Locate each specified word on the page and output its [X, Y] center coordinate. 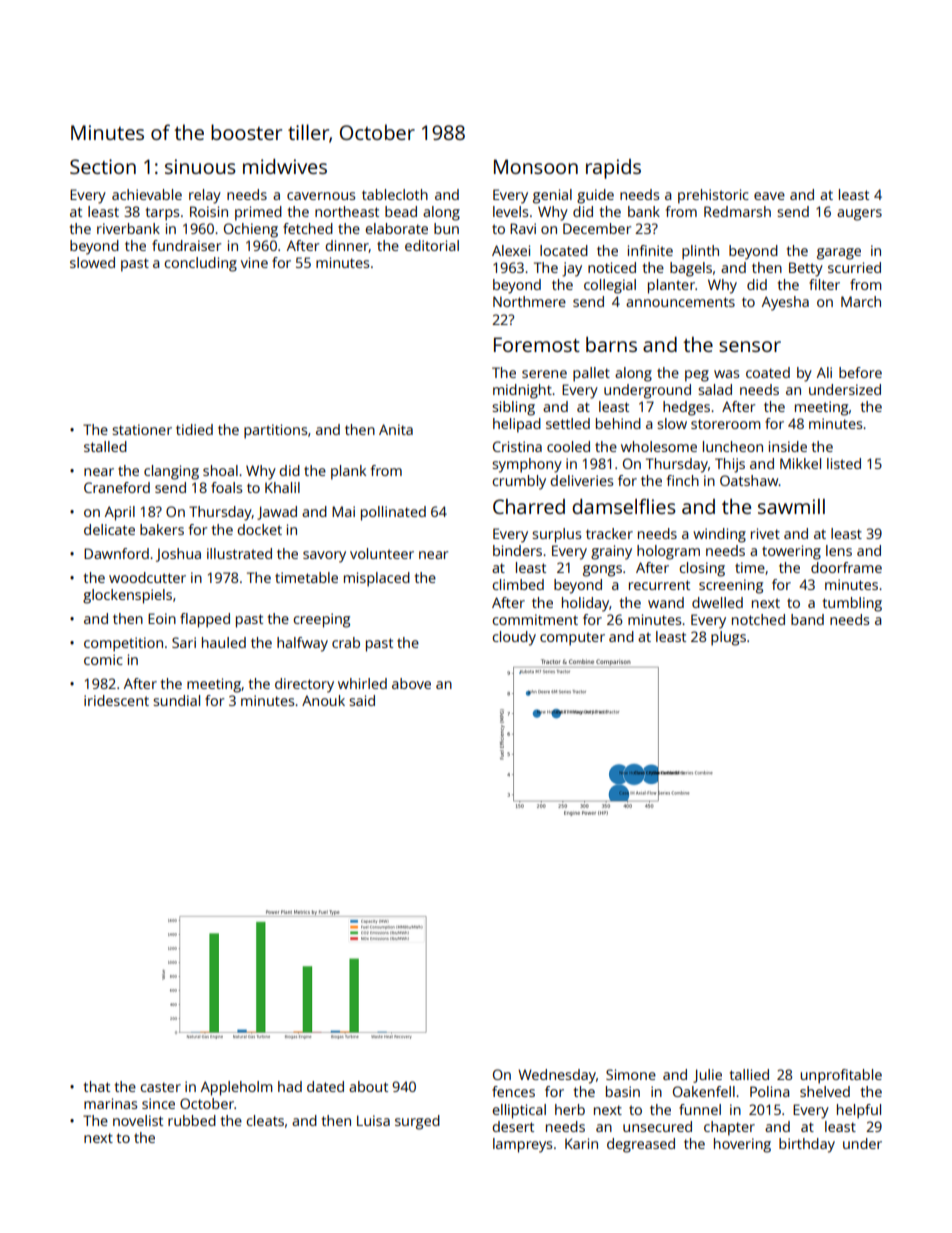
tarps [162, 214]
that [97, 1086]
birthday [807, 1145]
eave [769, 196]
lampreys [522, 1145]
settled [568, 423]
